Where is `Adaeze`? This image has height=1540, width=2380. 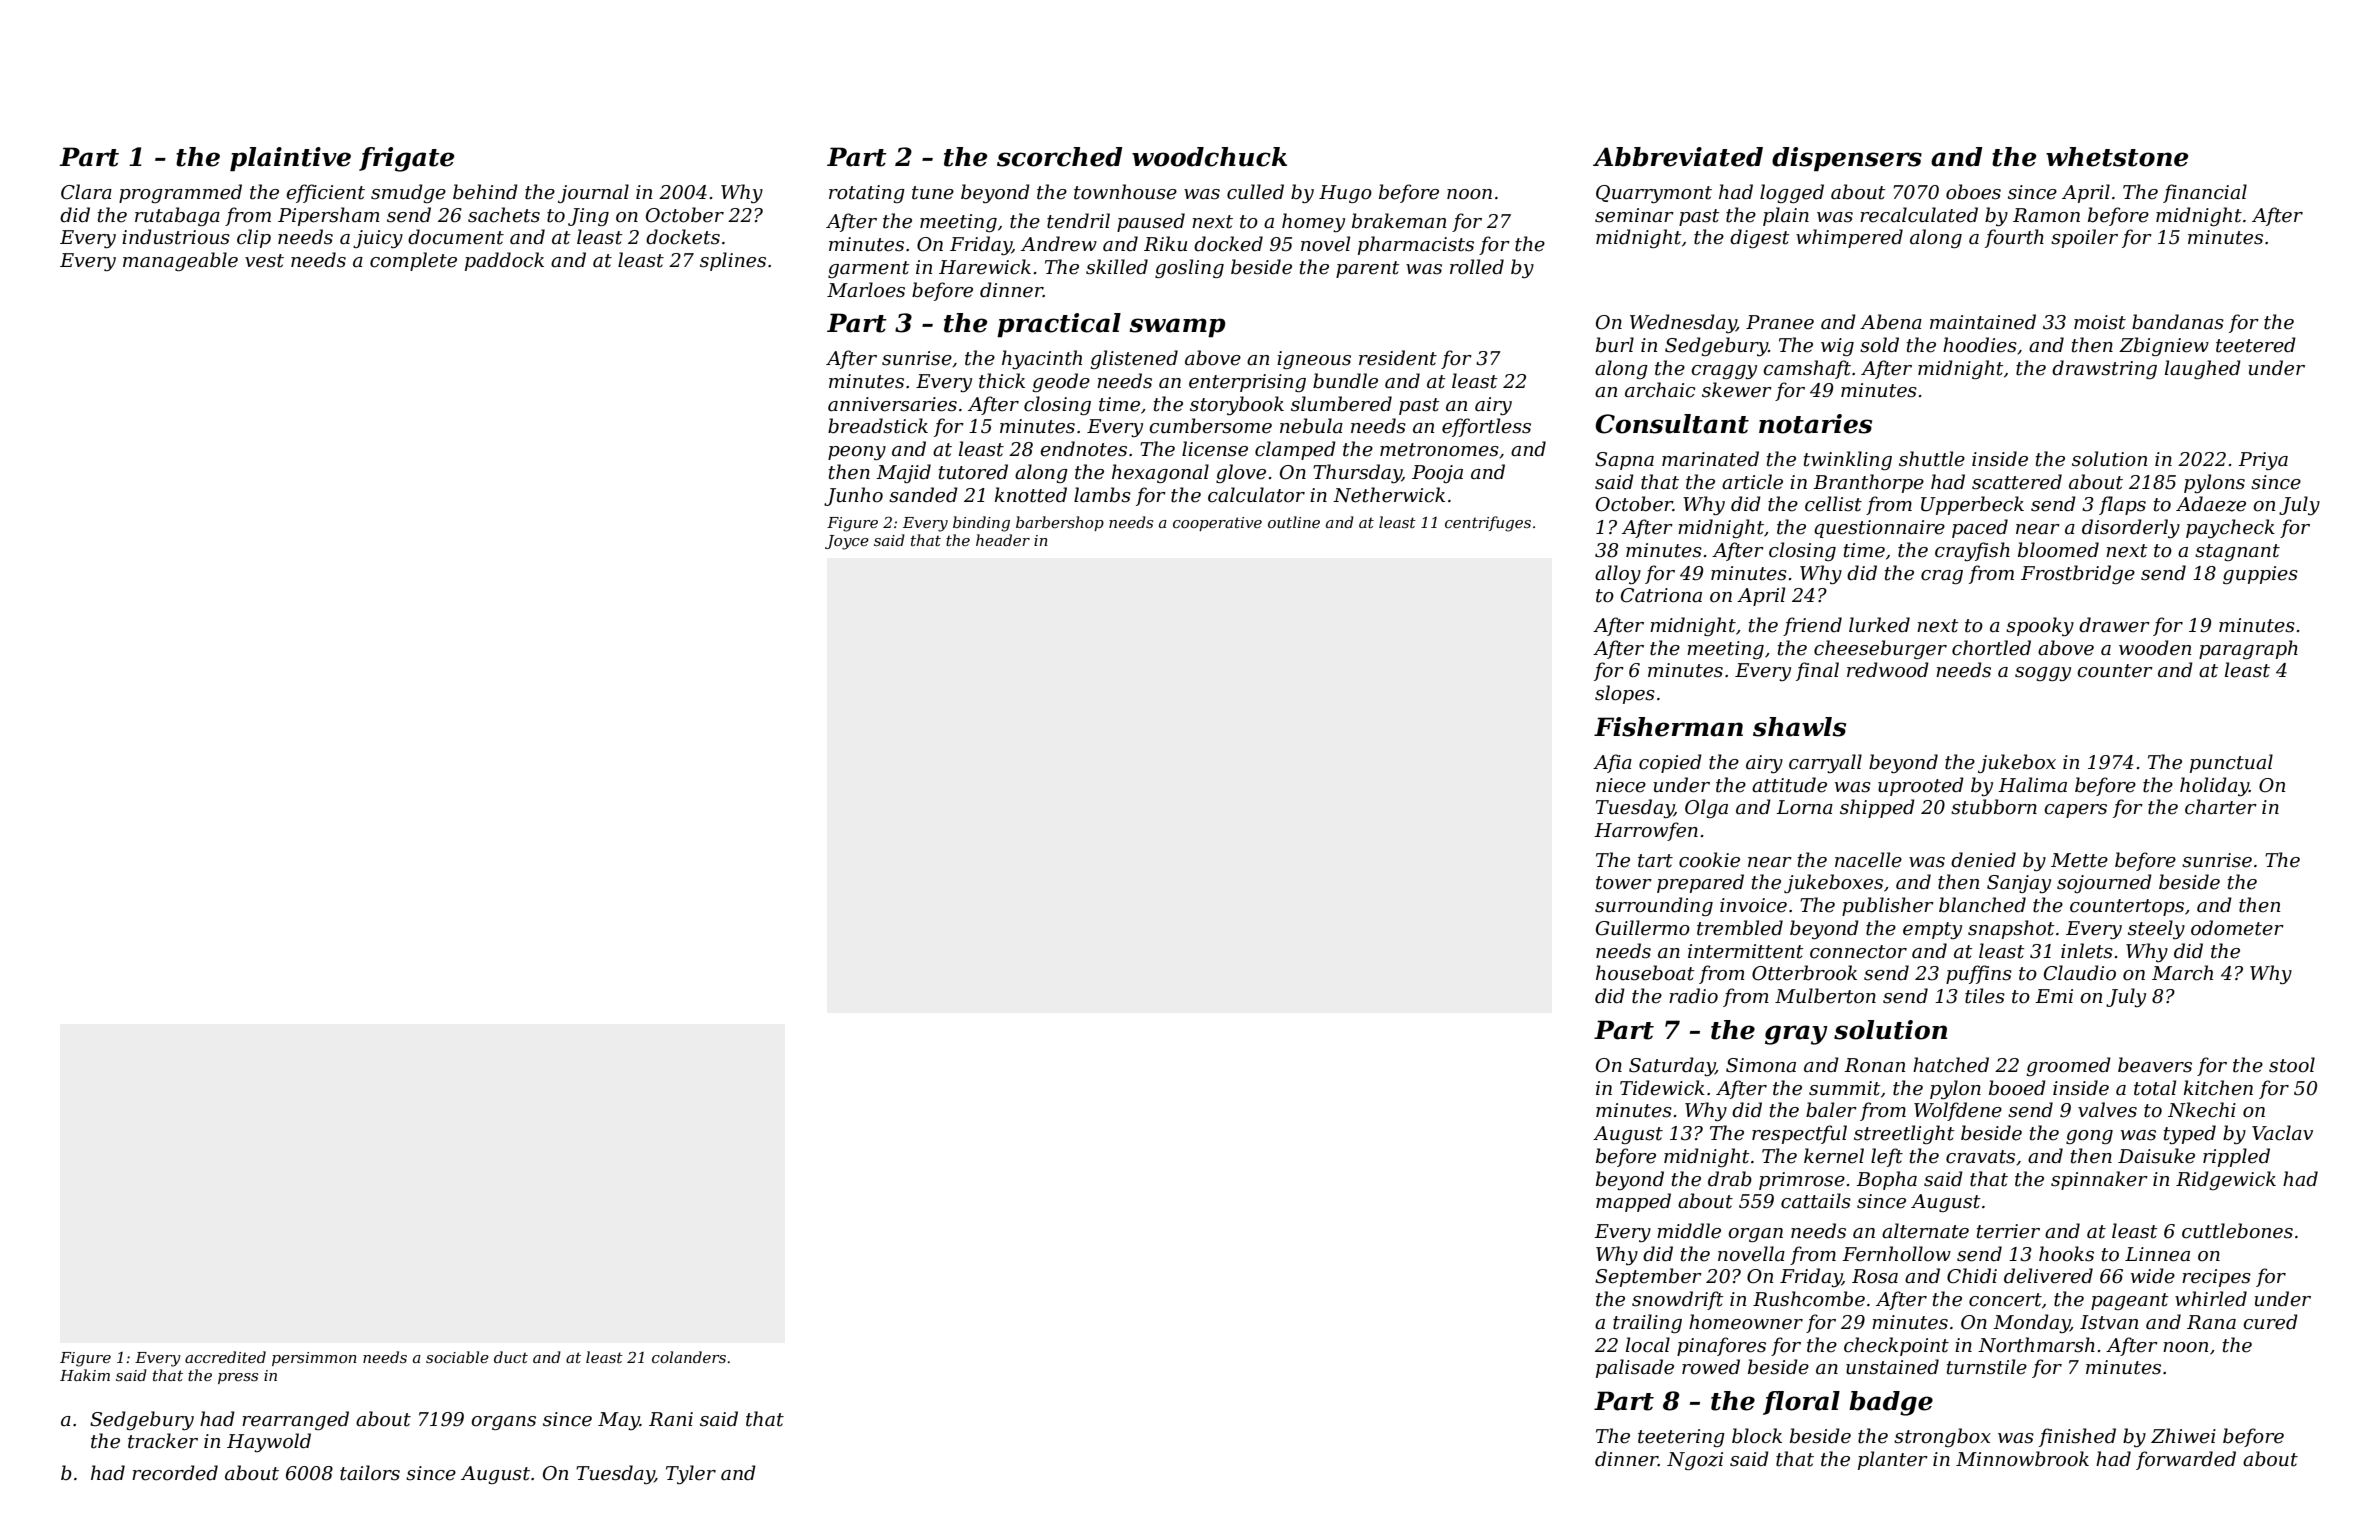
Adaeze is located at coordinates (2211, 504).
